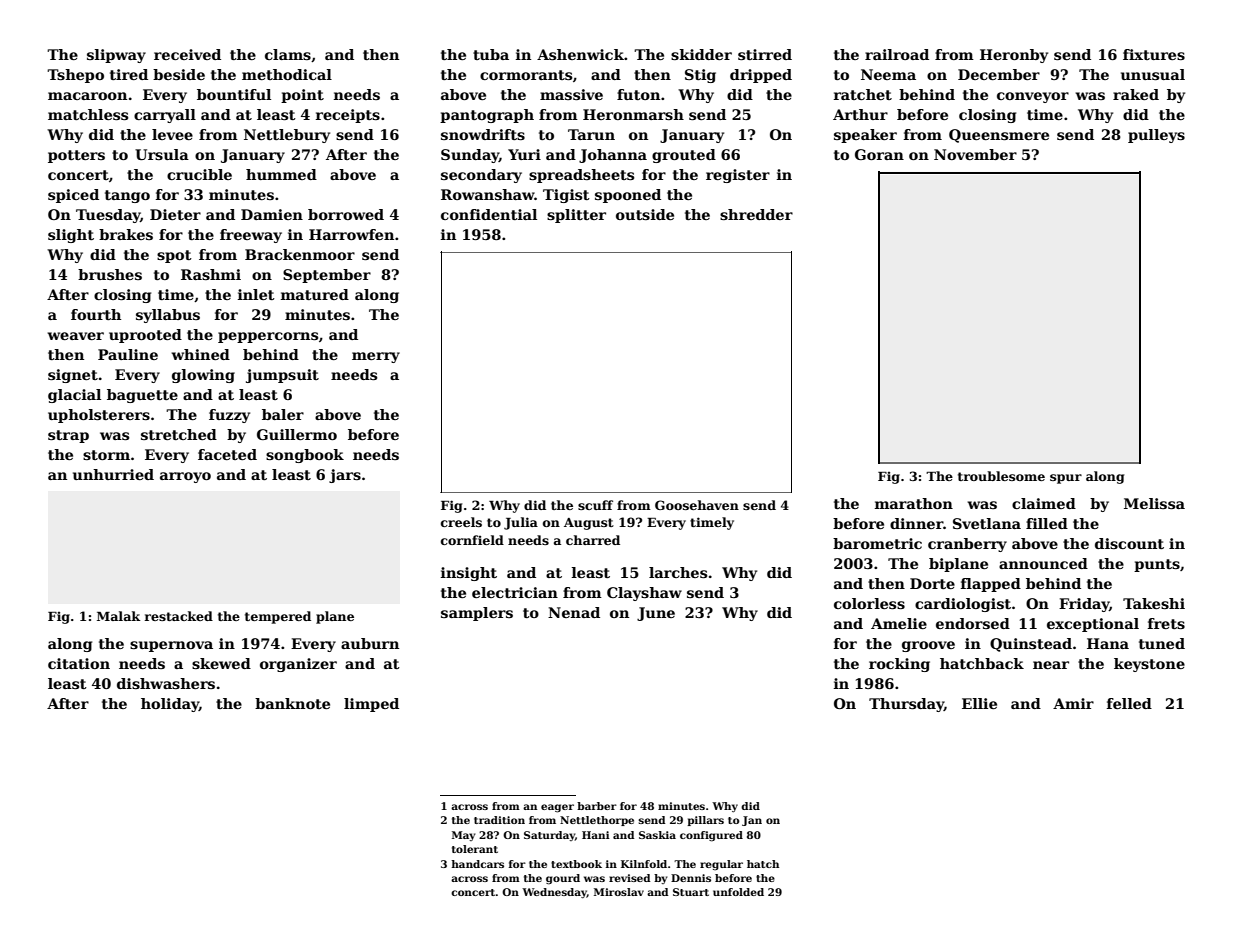 This page has height=952, width=1233. What do you see at coordinates (1156, 136) in the page?
I see `pulleys` at bounding box center [1156, 136].
